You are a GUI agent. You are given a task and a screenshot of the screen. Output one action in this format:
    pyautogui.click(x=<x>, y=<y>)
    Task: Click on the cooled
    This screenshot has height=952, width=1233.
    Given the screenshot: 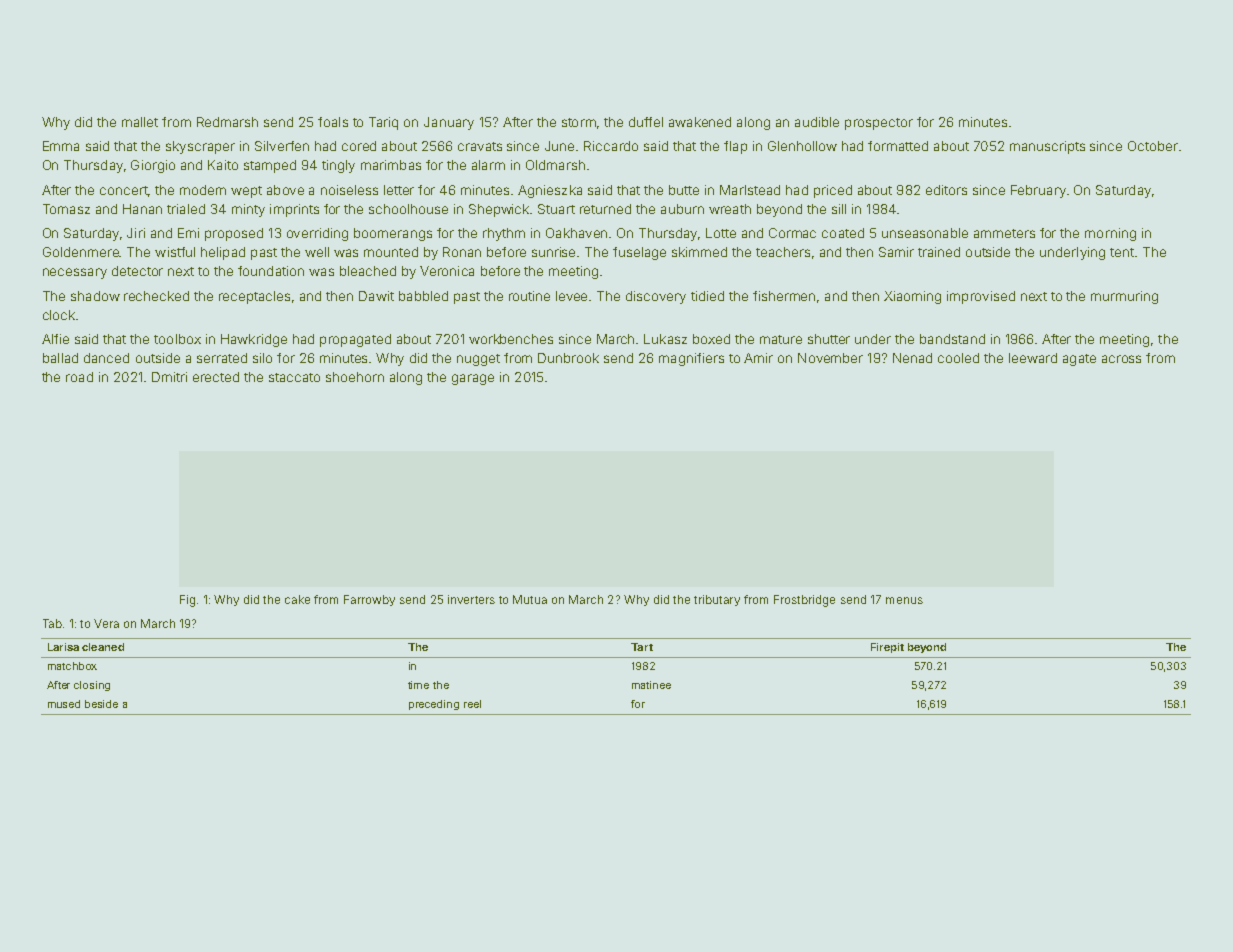 What is the action you would take?
    pyautogui.click(x=958, y=358)
